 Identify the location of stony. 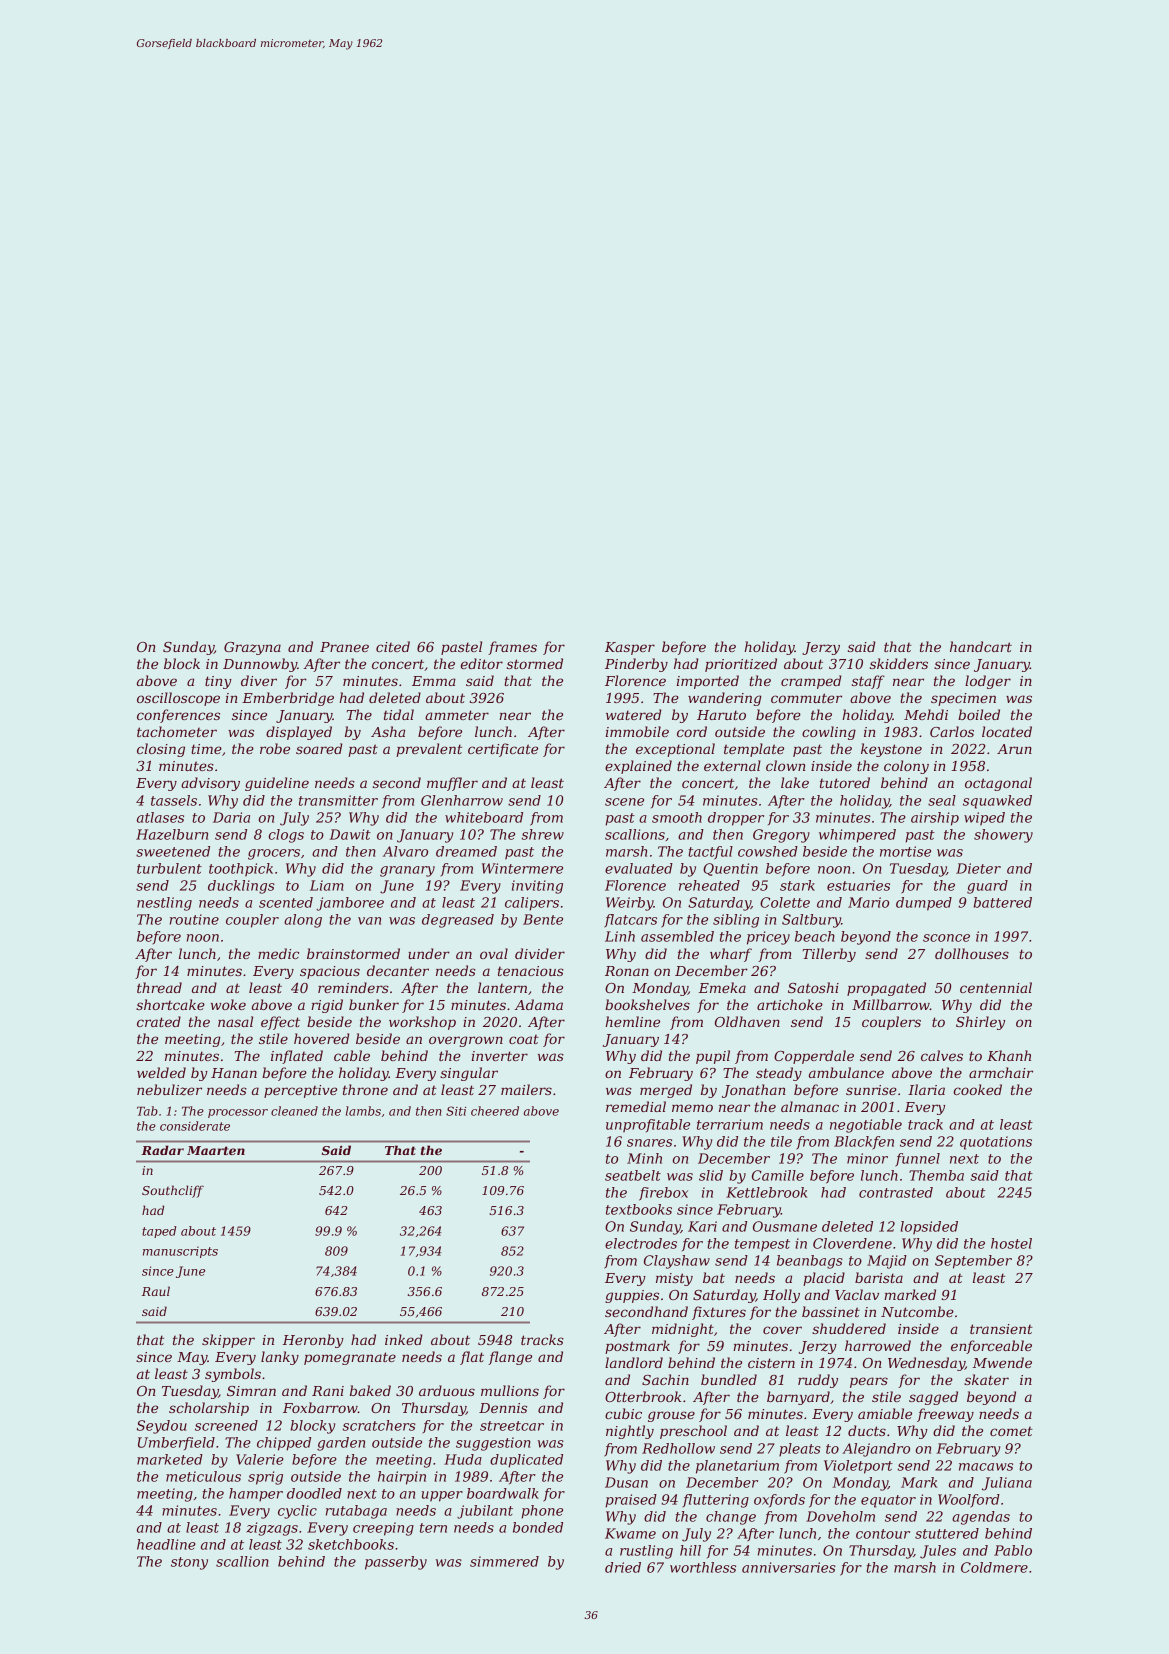
(189, 1563).
